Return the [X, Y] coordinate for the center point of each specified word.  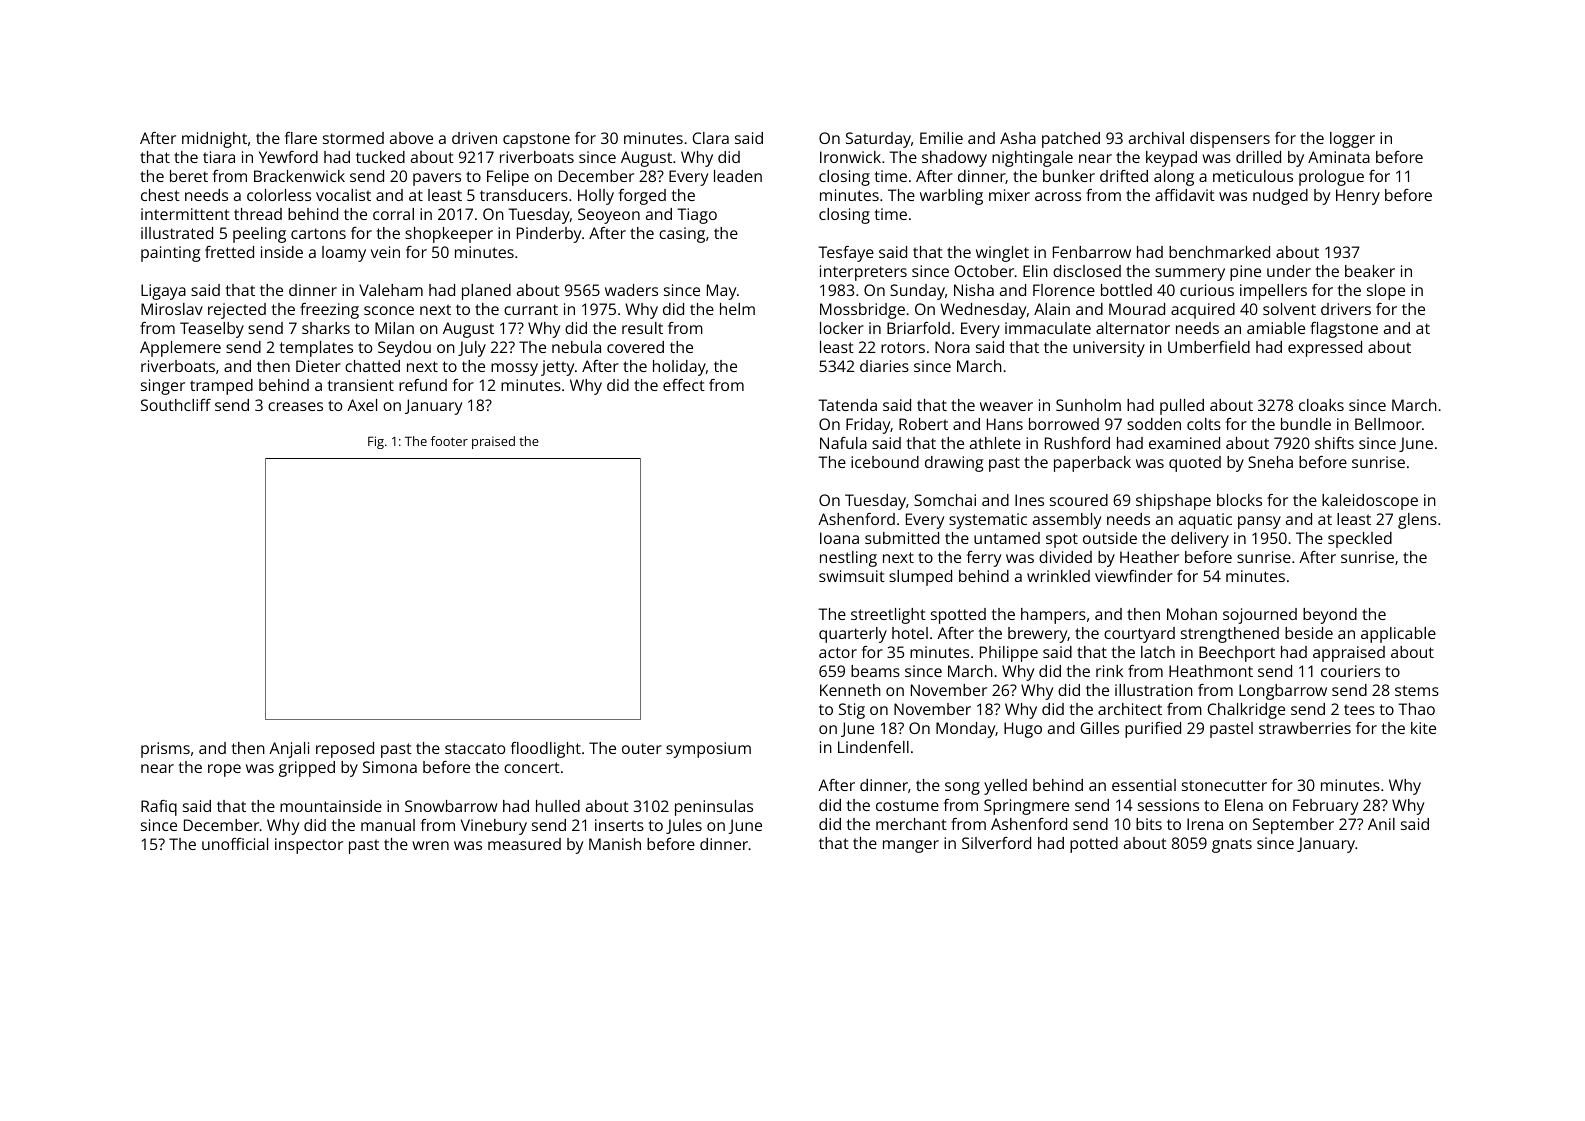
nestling [848, 559]
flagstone [1344, 330]
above [411, 138]
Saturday [878, 140]
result [642, 328]
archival [1156, 138]
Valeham [391, 290]
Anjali [289, 750]
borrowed [1064, 424]
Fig [376, 442]
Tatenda [847, 405]
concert [532, 767]
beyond [1330, 616]
